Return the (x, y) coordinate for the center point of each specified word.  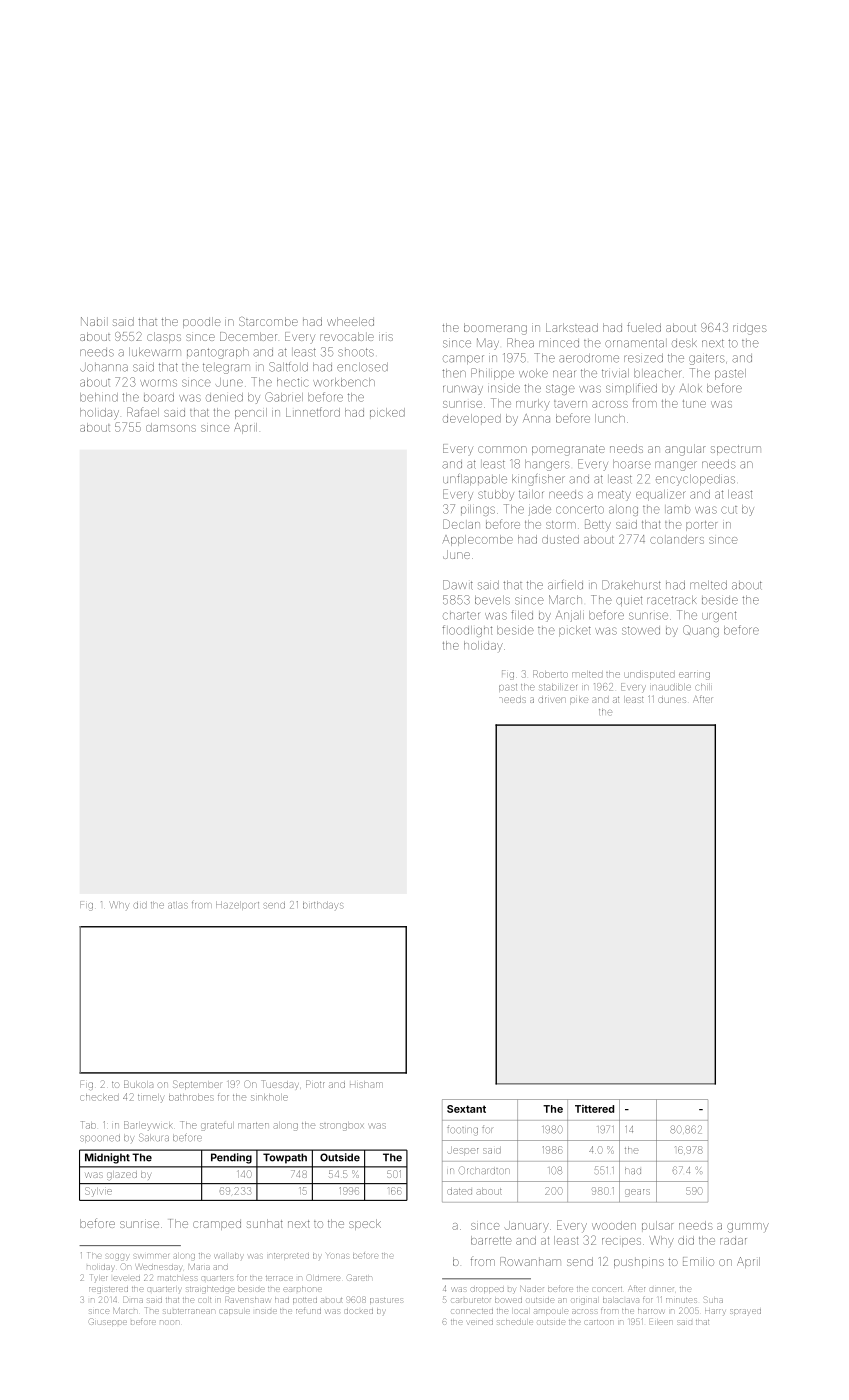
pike (579, 700)
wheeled (350, 321)
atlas (178, 905)
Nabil (93, 321)
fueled (644, 327)
